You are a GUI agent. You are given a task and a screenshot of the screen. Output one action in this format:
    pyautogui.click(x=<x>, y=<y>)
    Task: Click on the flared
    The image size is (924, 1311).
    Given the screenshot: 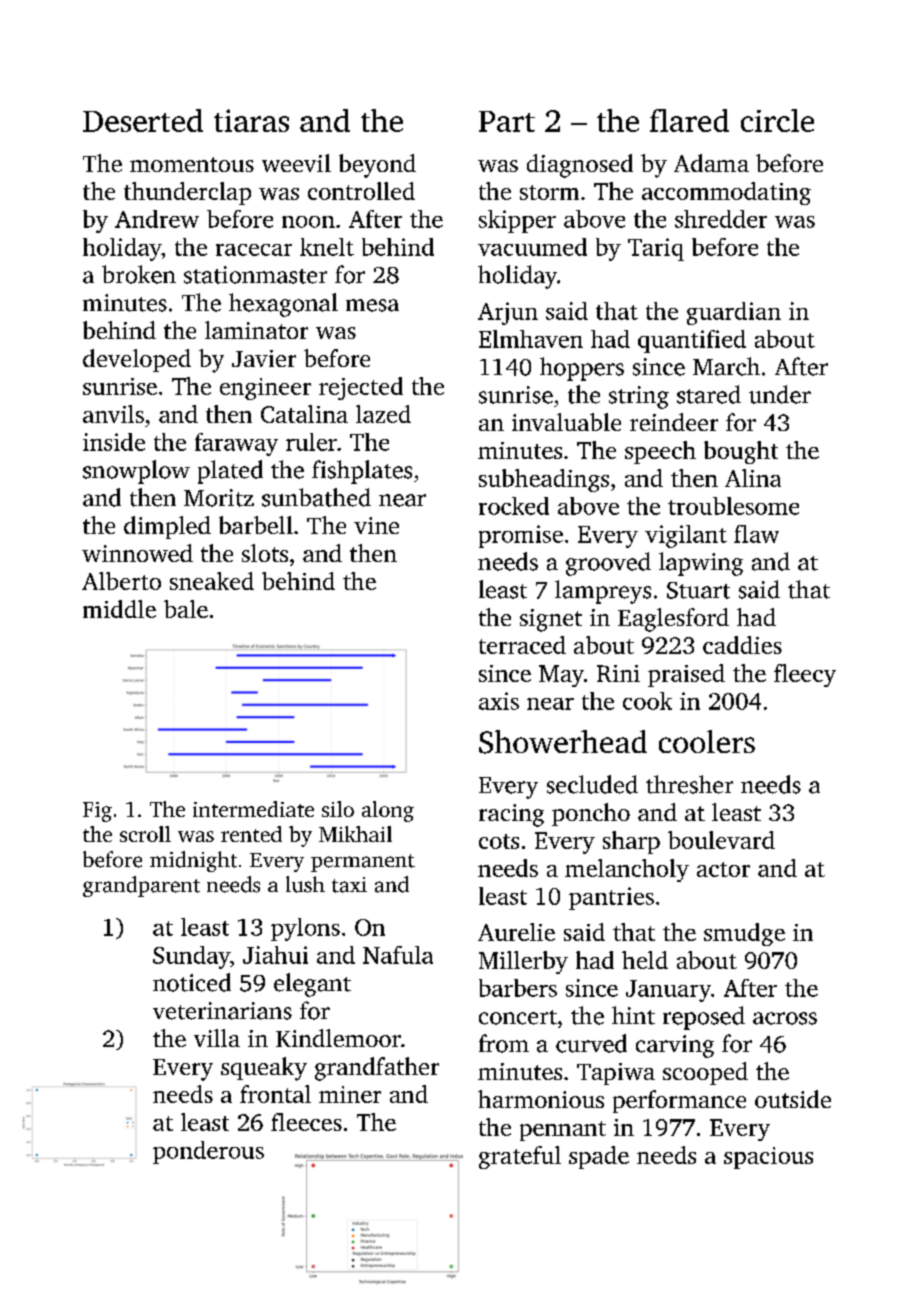 What is the action you would take?
    pyautogui.click(x=689, y=120)
